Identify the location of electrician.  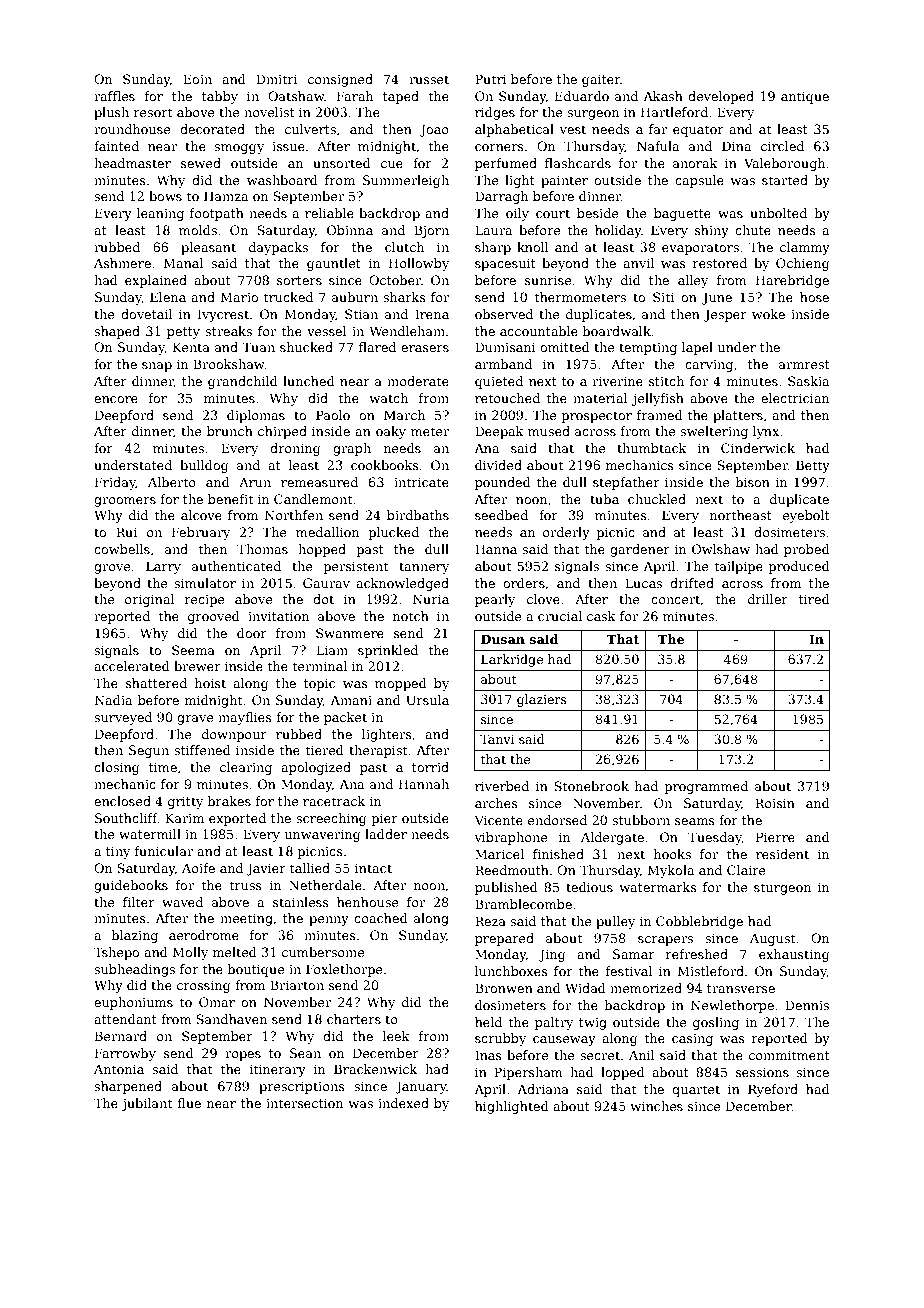
(795, 398).
